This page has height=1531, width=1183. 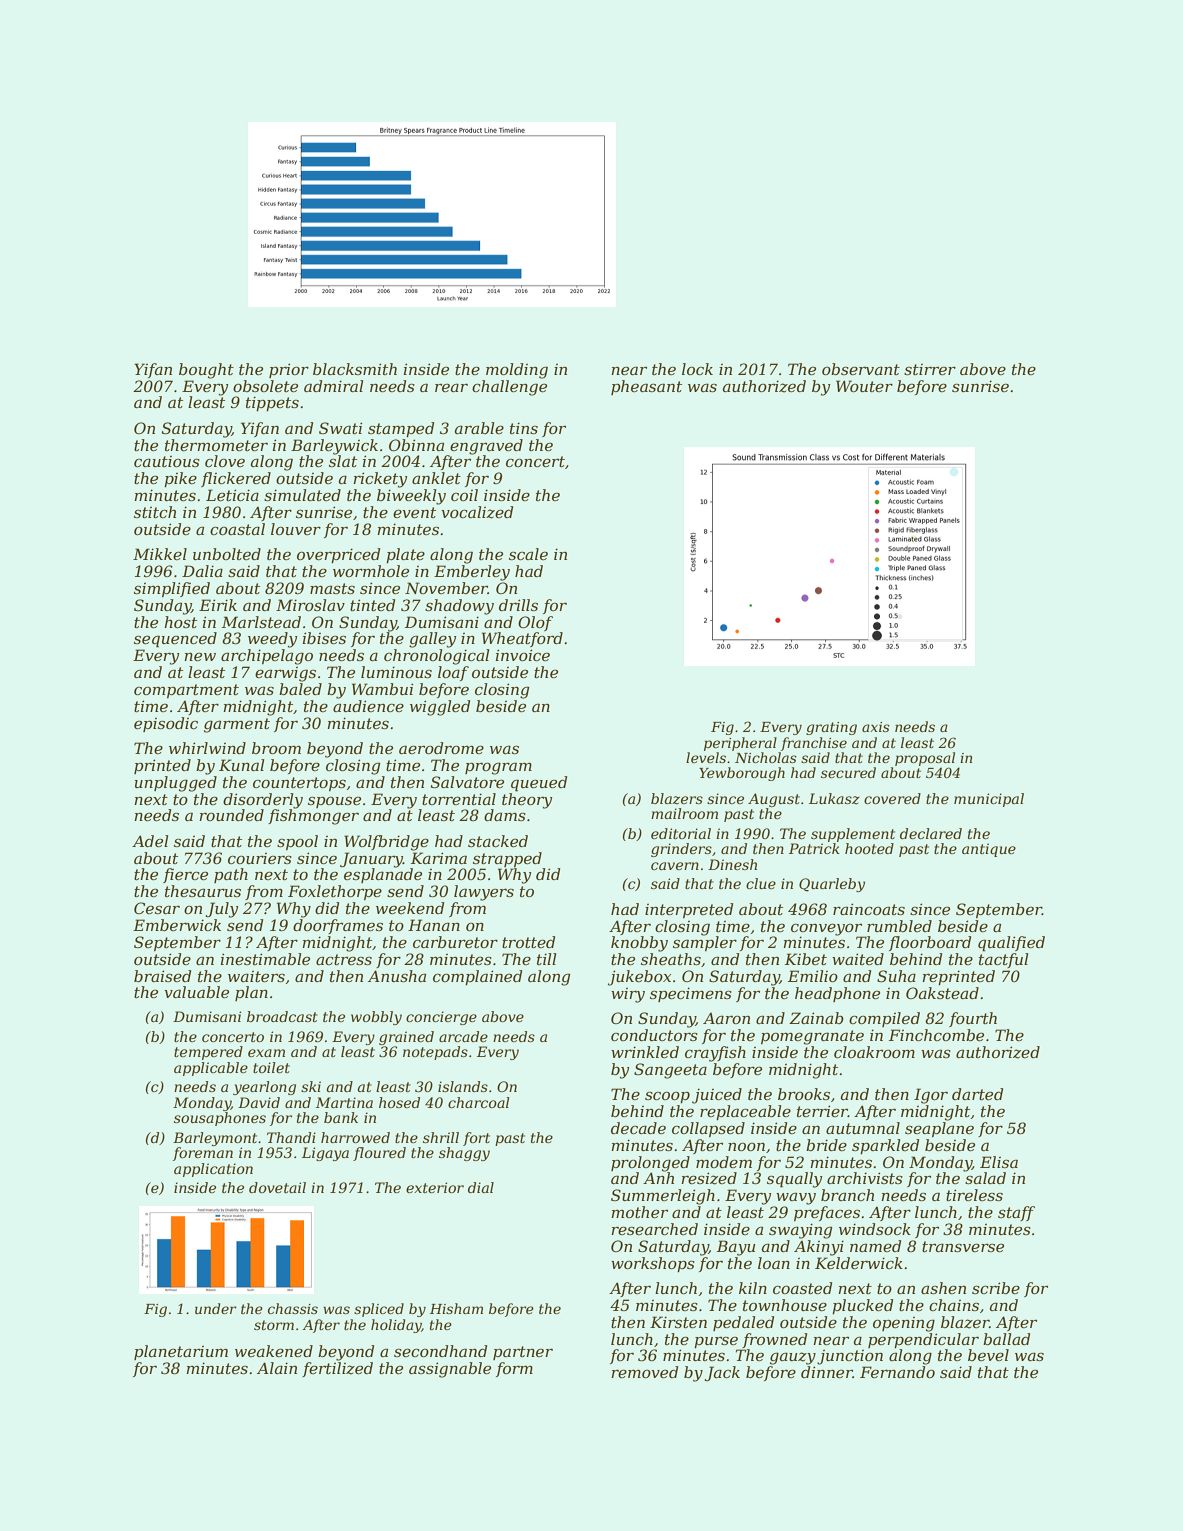 I want to click on stirrer, so click(x=930, y=369).
